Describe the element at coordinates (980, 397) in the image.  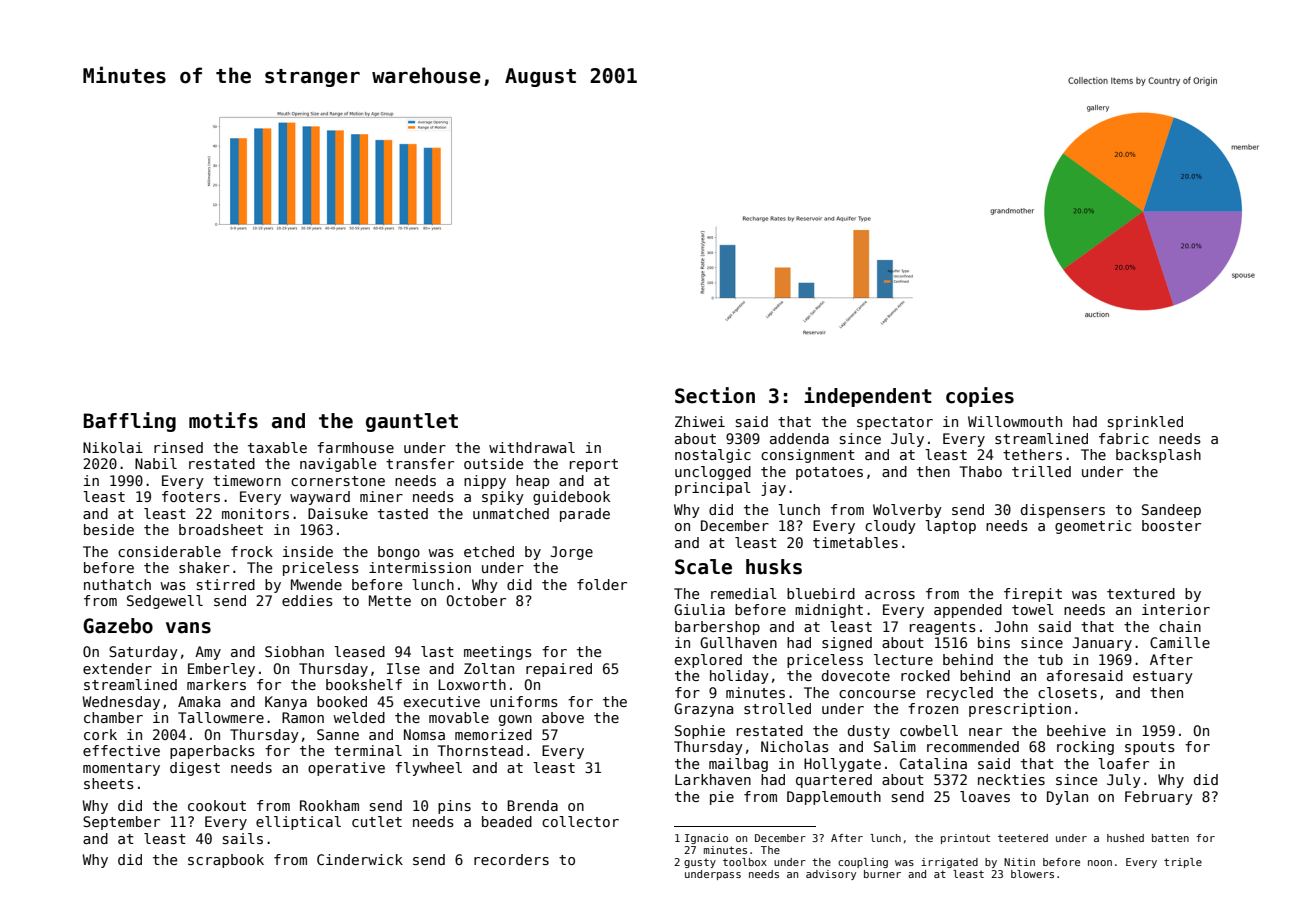
I see `copies` at that location.
